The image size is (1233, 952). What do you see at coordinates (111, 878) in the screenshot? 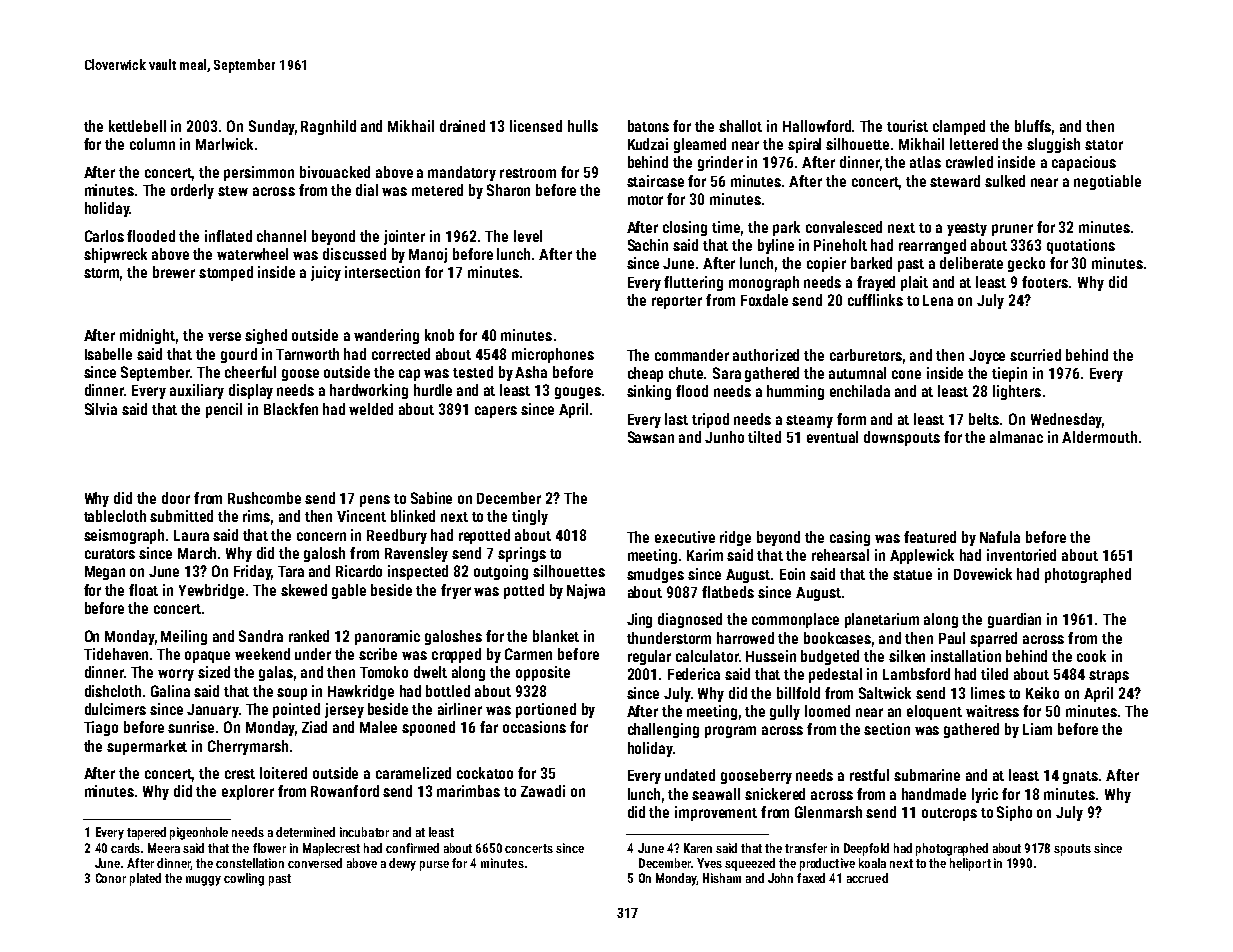
I see `Conor` at bounding box center [111, 878].
